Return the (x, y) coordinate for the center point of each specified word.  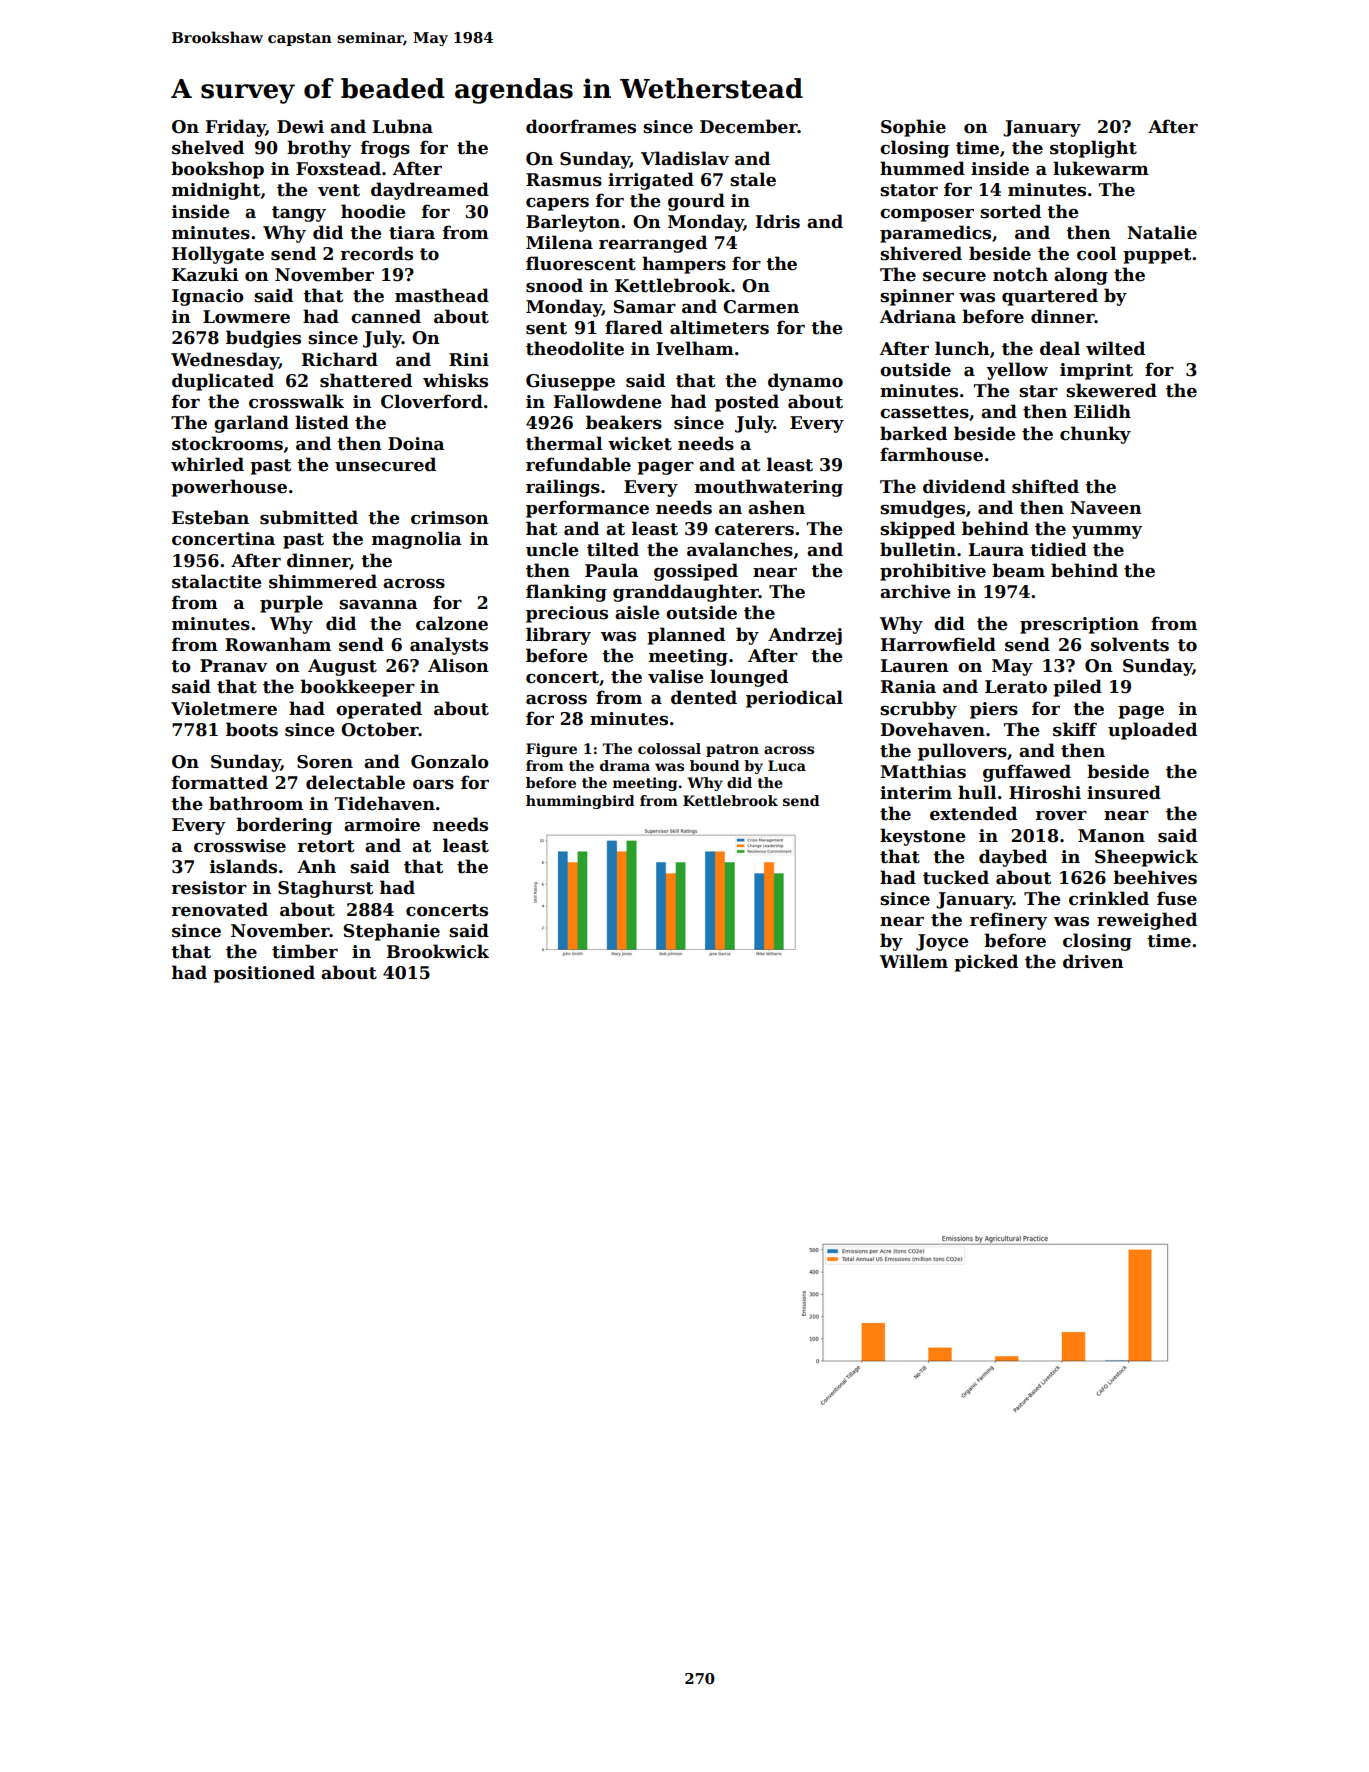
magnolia (417, 540)
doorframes (581, 126)
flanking (566, 593)
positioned (264, 974)
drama (625, 765)
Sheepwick (1146, 858)
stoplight (1093, 149)
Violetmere (224, 708)
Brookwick (437, 951)
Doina (416, 444)
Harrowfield (938, 644)
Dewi (300, 127)
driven (1093, 961)
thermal (564, 443)
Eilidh (1102, 411)
